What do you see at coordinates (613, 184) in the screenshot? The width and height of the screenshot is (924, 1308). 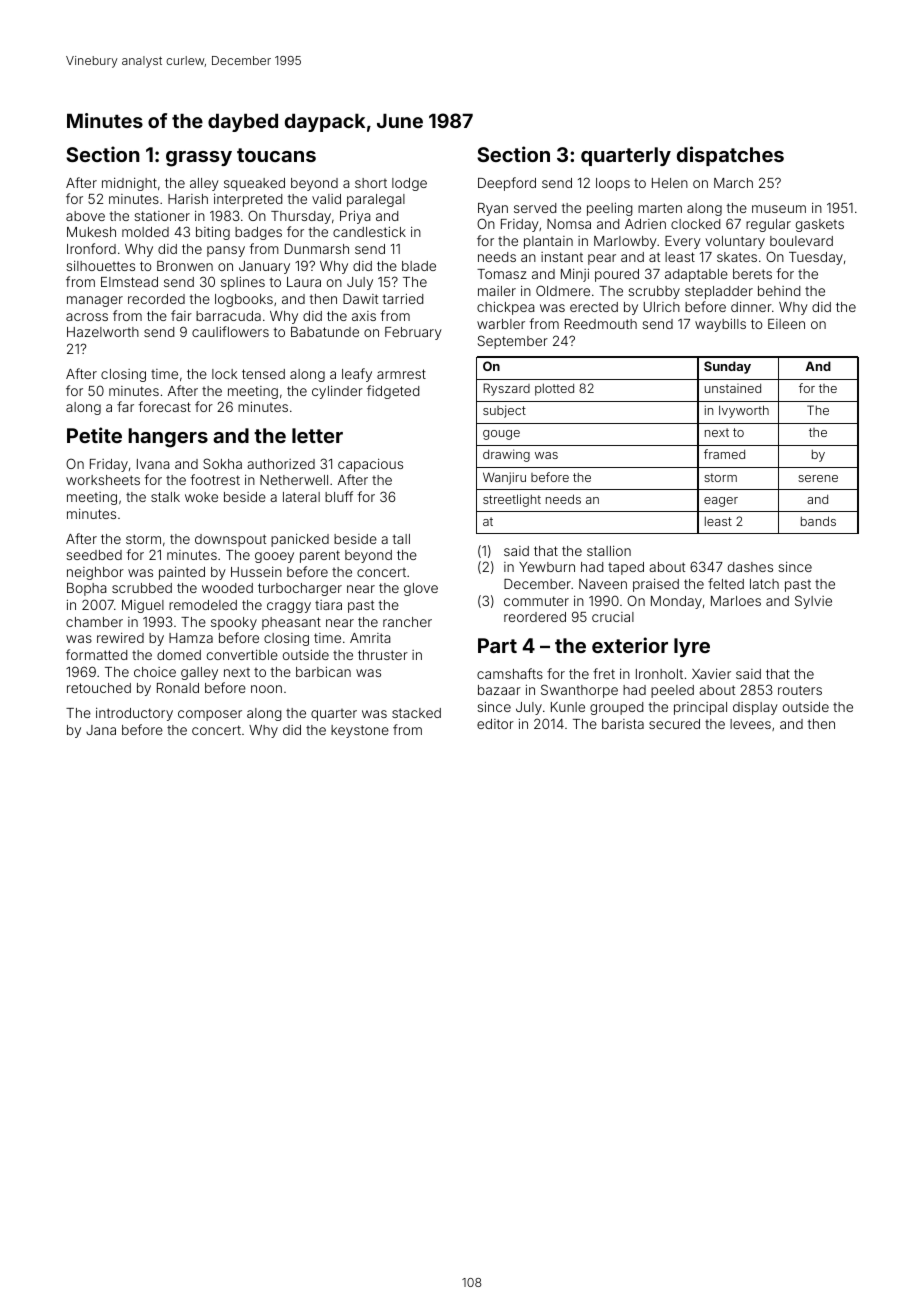 I see `loops` at bounding box center [613, 184].
